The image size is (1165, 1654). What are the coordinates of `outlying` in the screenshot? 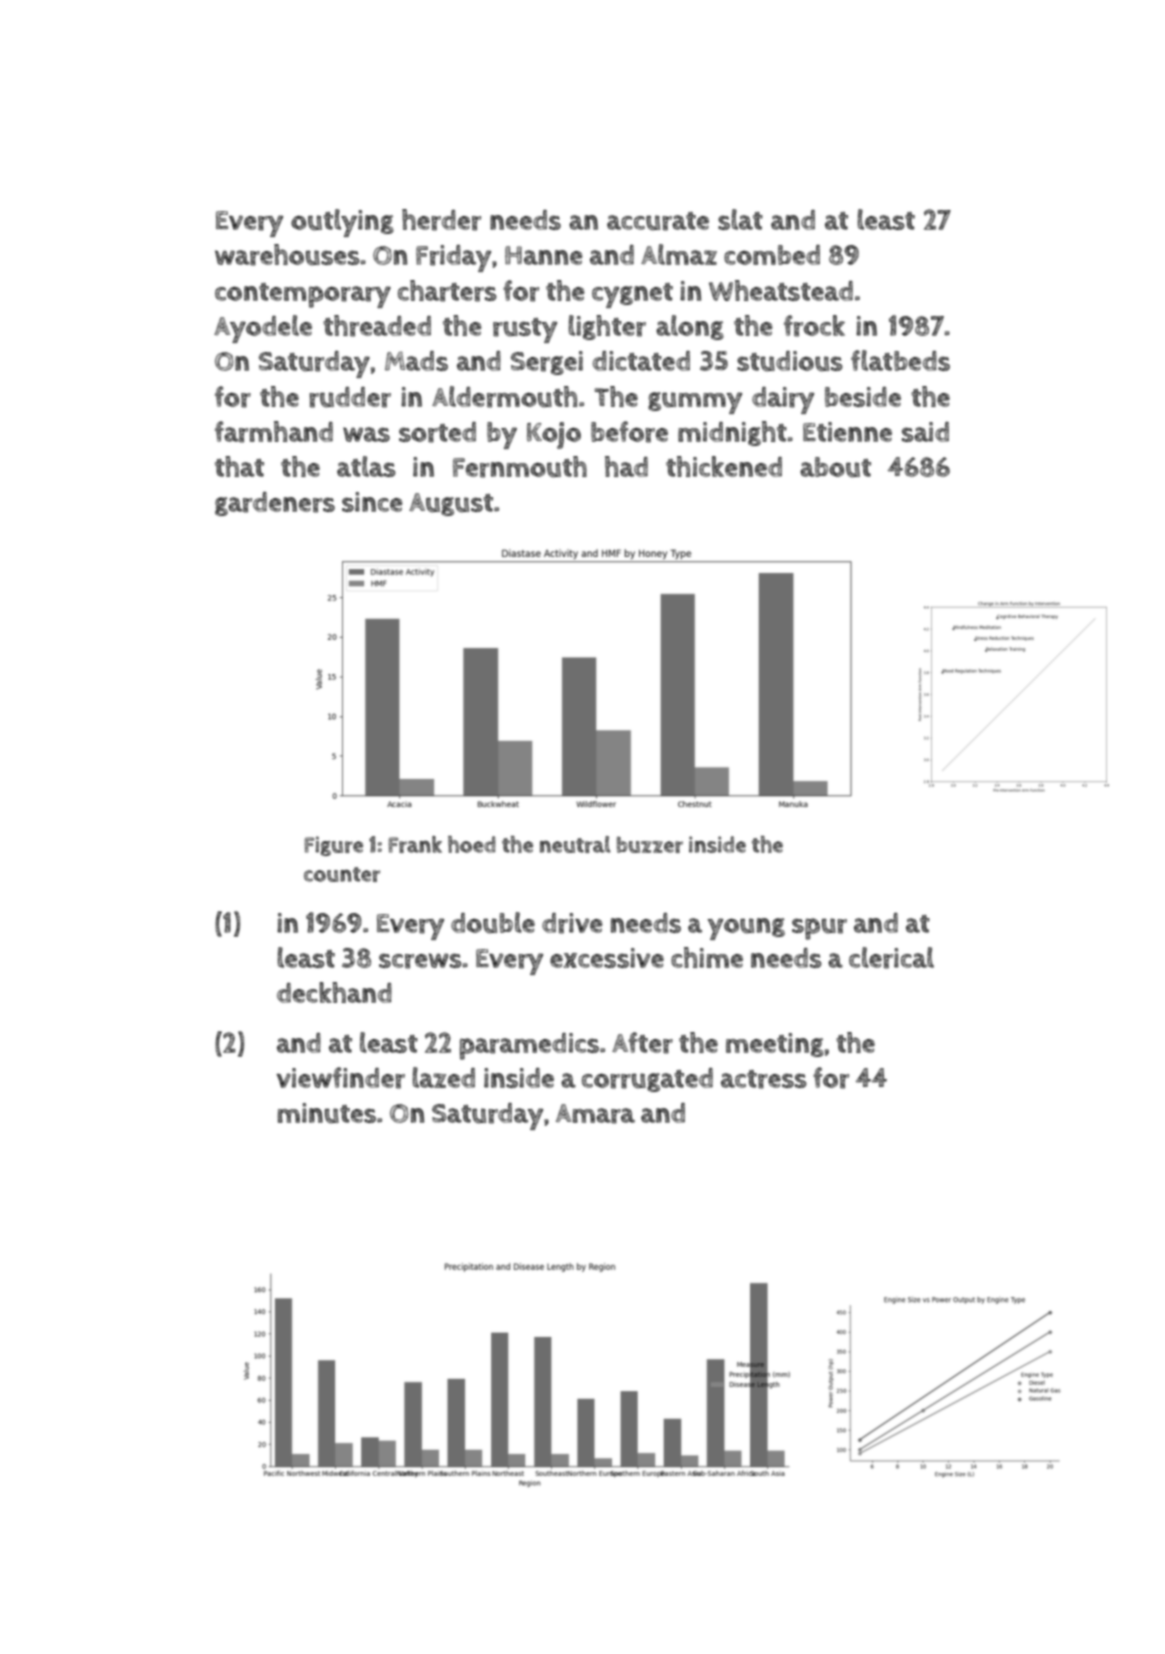 It's located at (342, 223).
